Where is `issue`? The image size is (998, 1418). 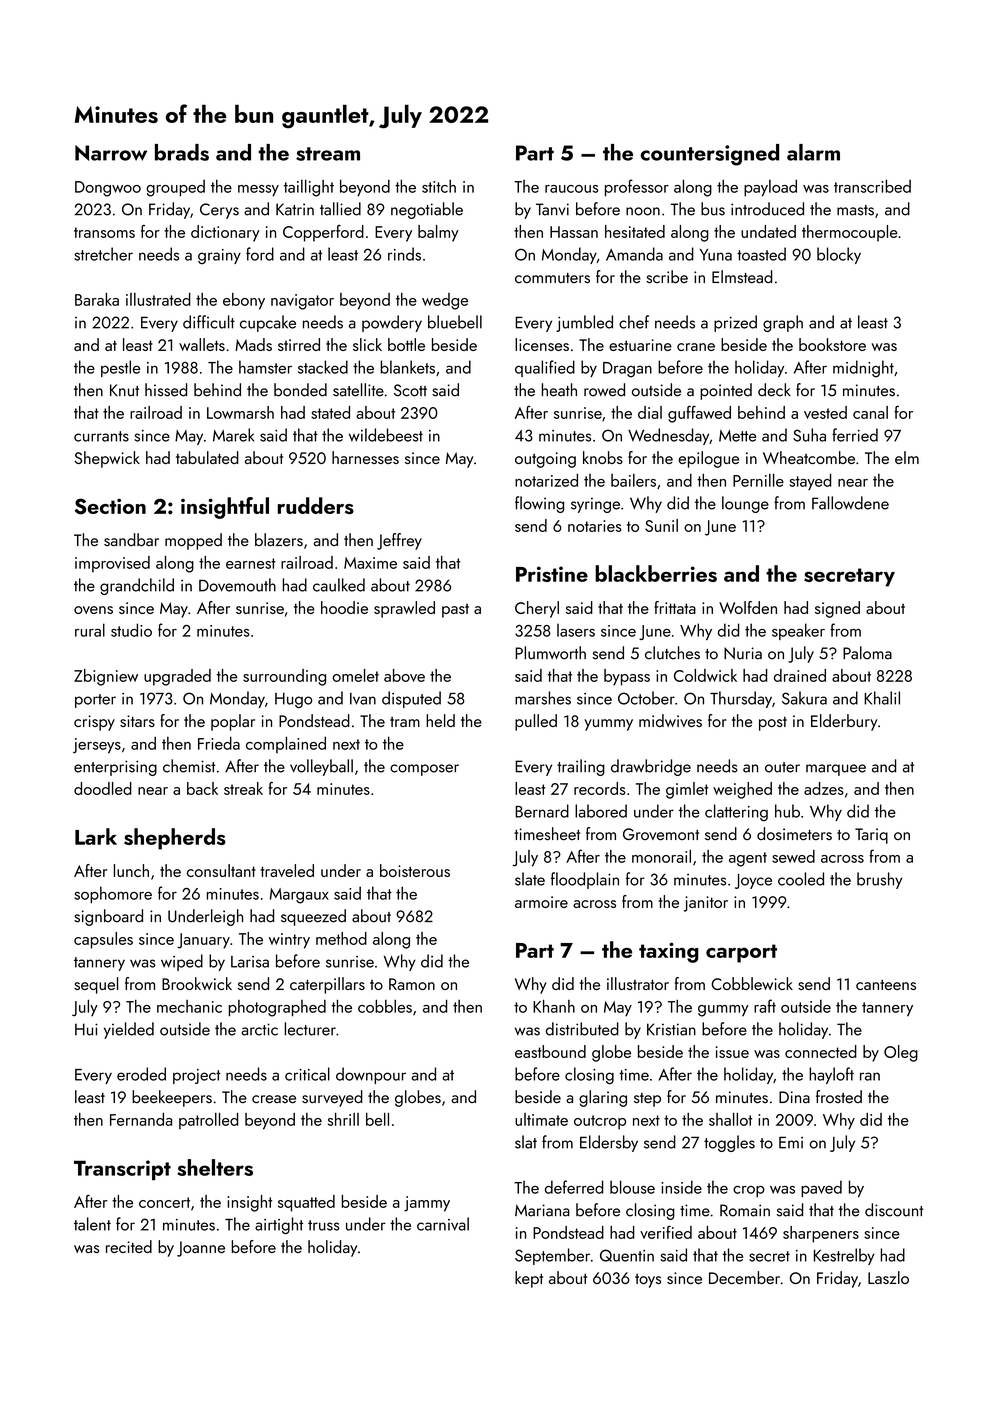 issue is located at coordinates (732, 1052).
